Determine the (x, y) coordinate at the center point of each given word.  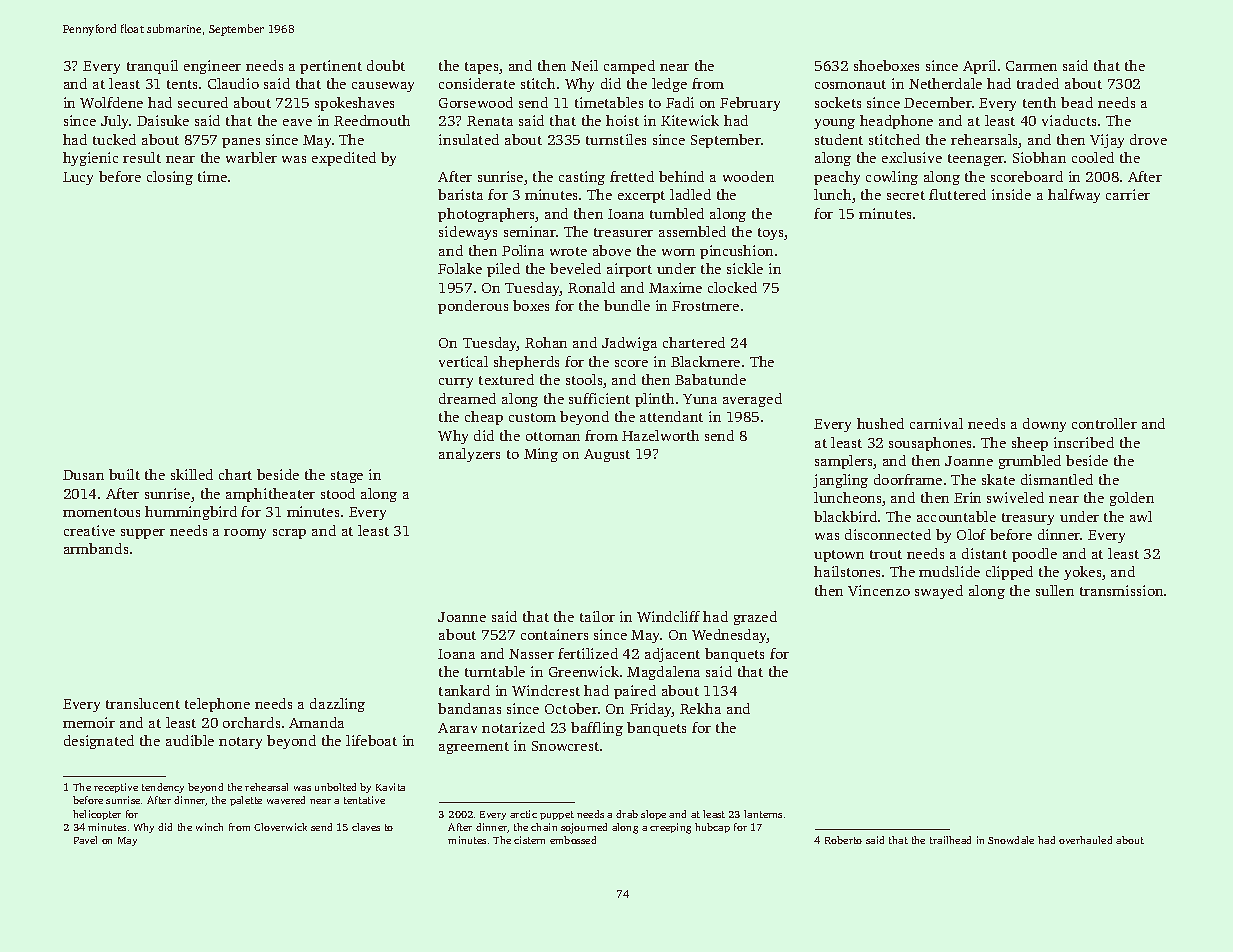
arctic (523, 814)
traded (1038, 83)
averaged (752, 400)
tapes (481, 68)
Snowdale (1011, 840)
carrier (1128, 194)
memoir (89, 722)
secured (203, 102)
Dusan (83, 475)
